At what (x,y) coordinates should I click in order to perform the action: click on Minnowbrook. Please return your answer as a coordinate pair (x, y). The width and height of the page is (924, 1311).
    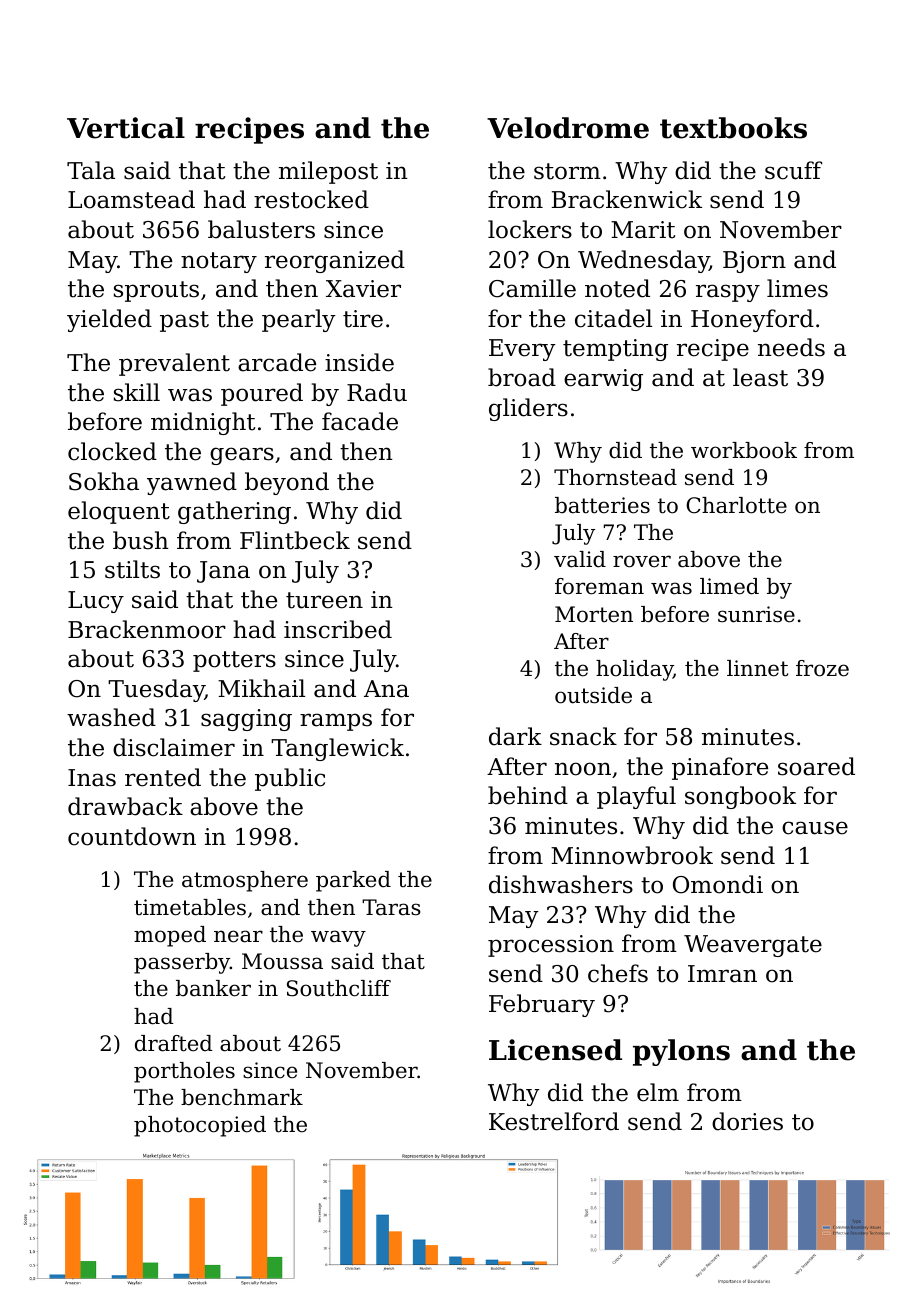
    Looking at the image, I should click on (632, 855).
